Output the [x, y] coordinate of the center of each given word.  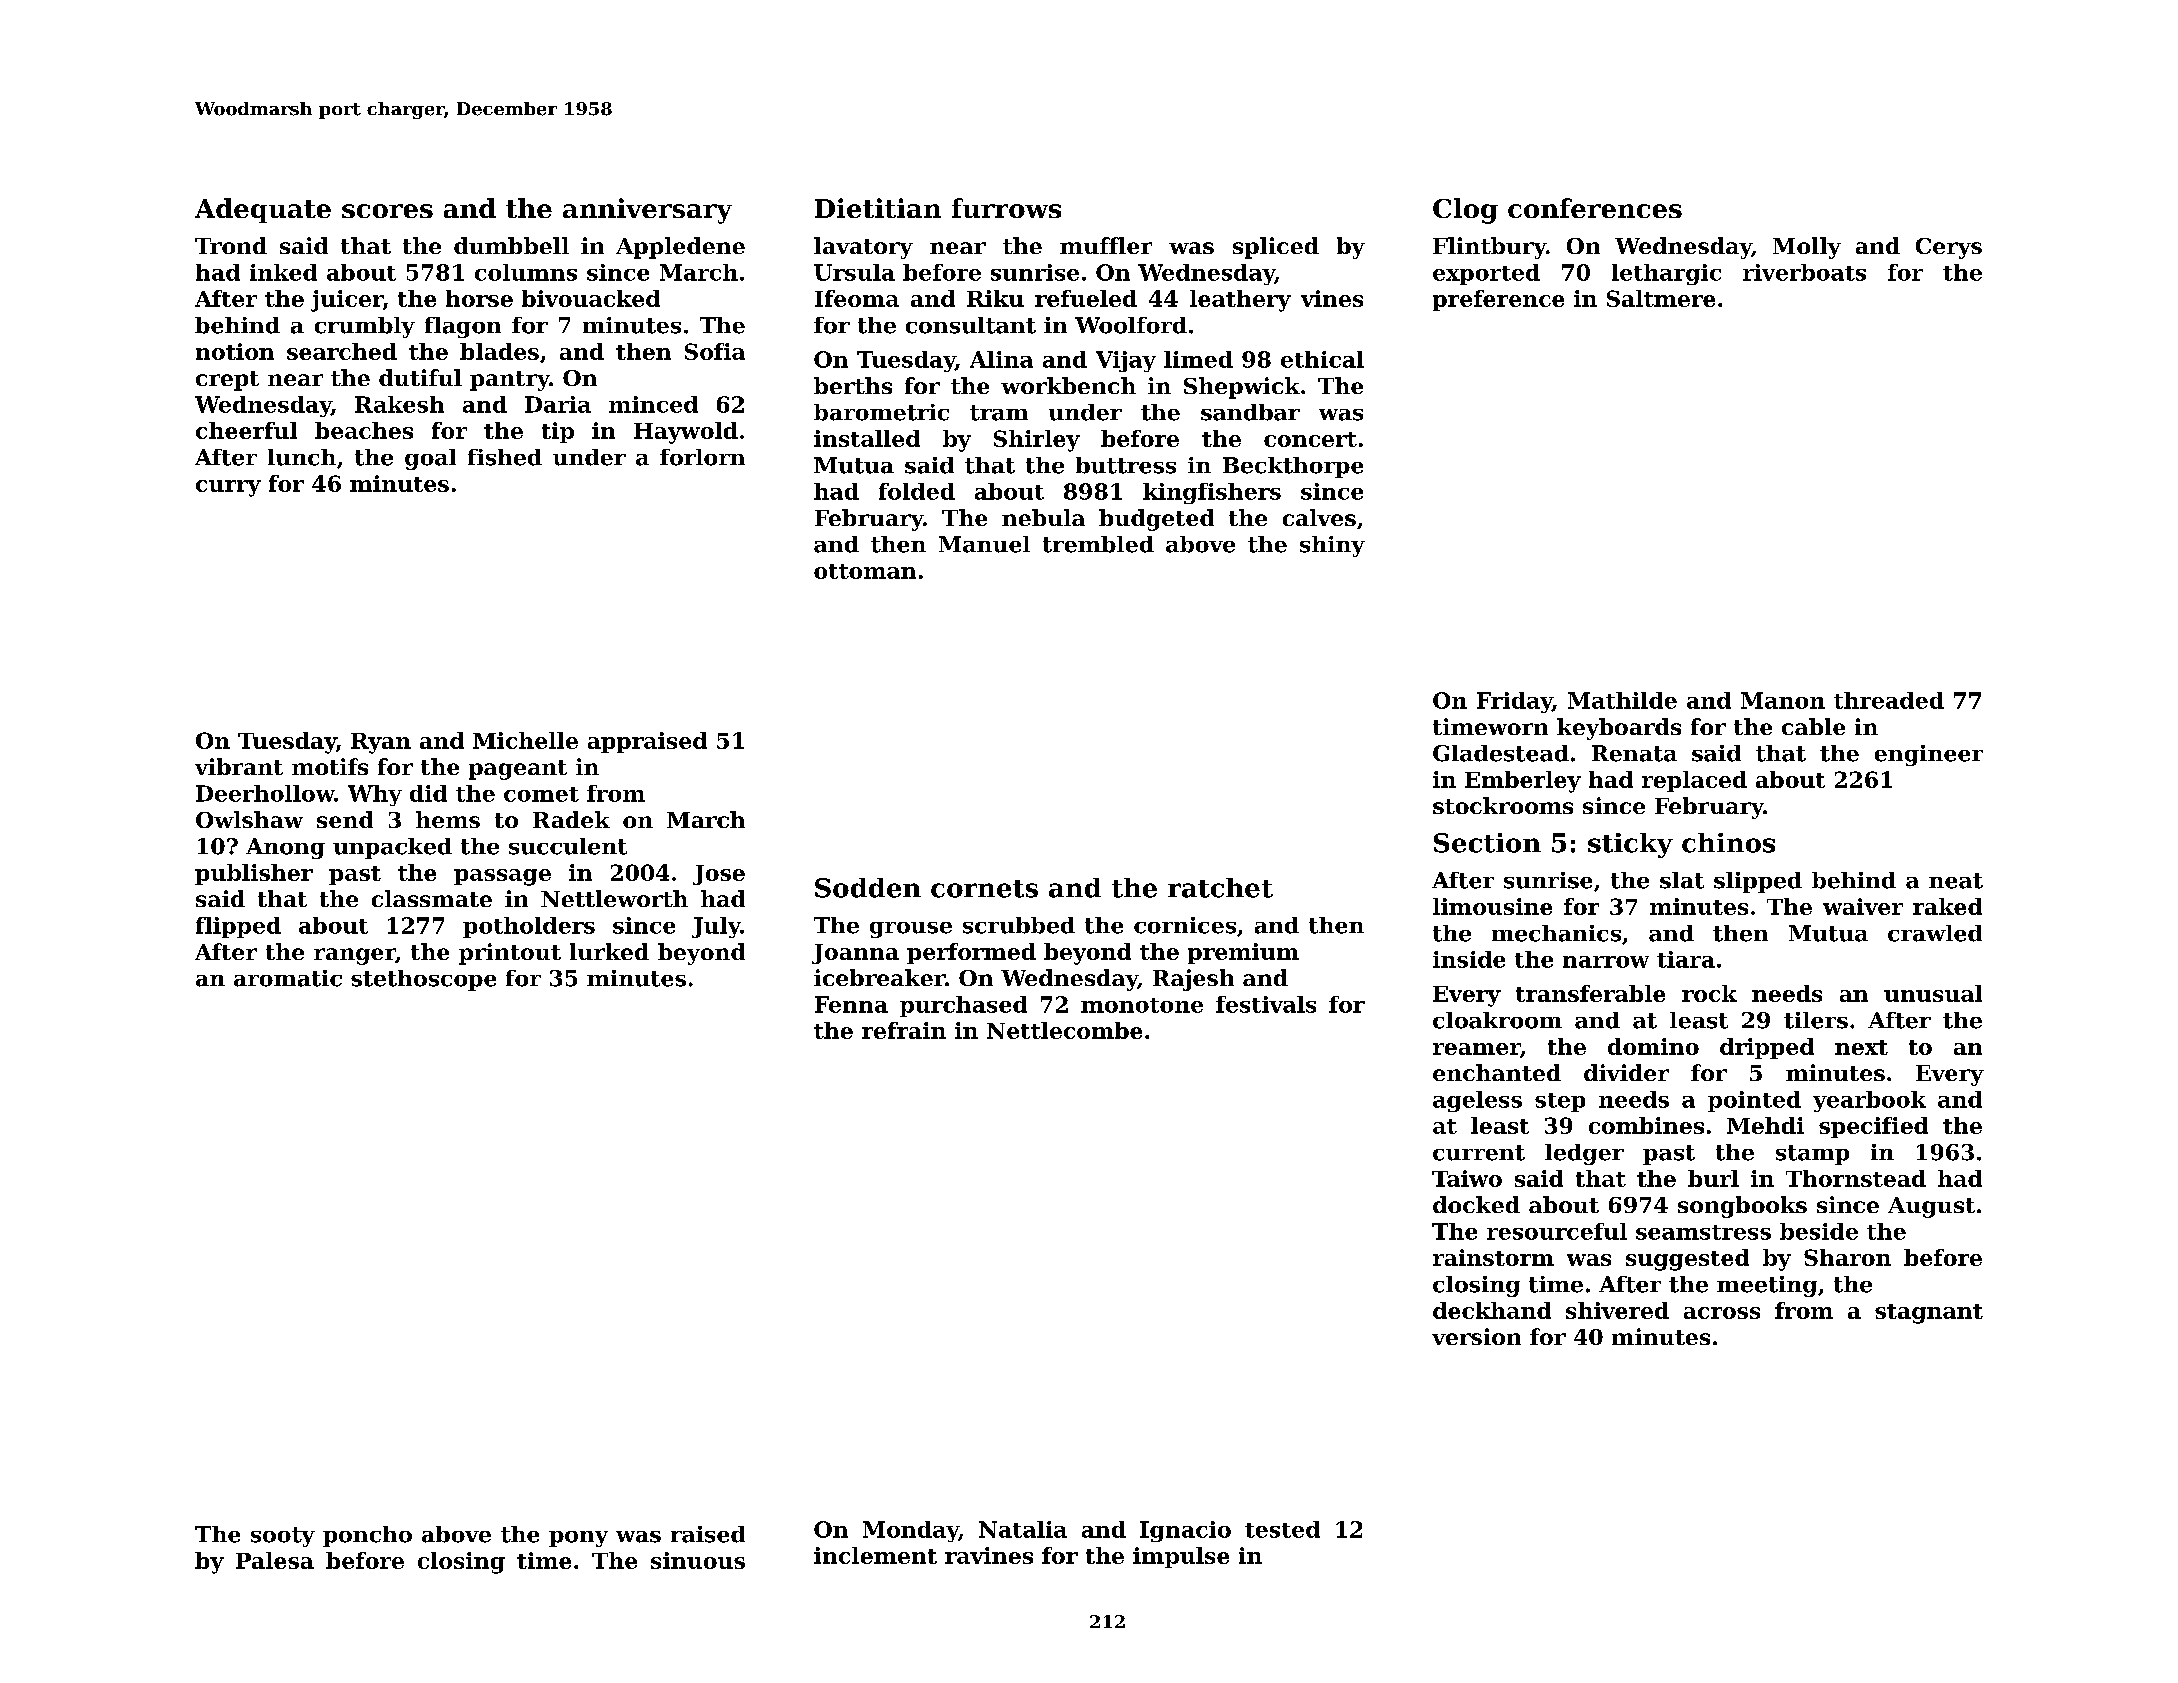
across [1722, 1313]
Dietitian [878, 208]
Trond [231, 245]
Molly [1807, 248]
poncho [367, 1536]
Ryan [381, 743]
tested [1282, 1529]
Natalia [1023, 1529]
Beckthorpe [1293, 467]
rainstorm [1493, 1257]
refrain [904, 1030]
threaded [1889, 700]
